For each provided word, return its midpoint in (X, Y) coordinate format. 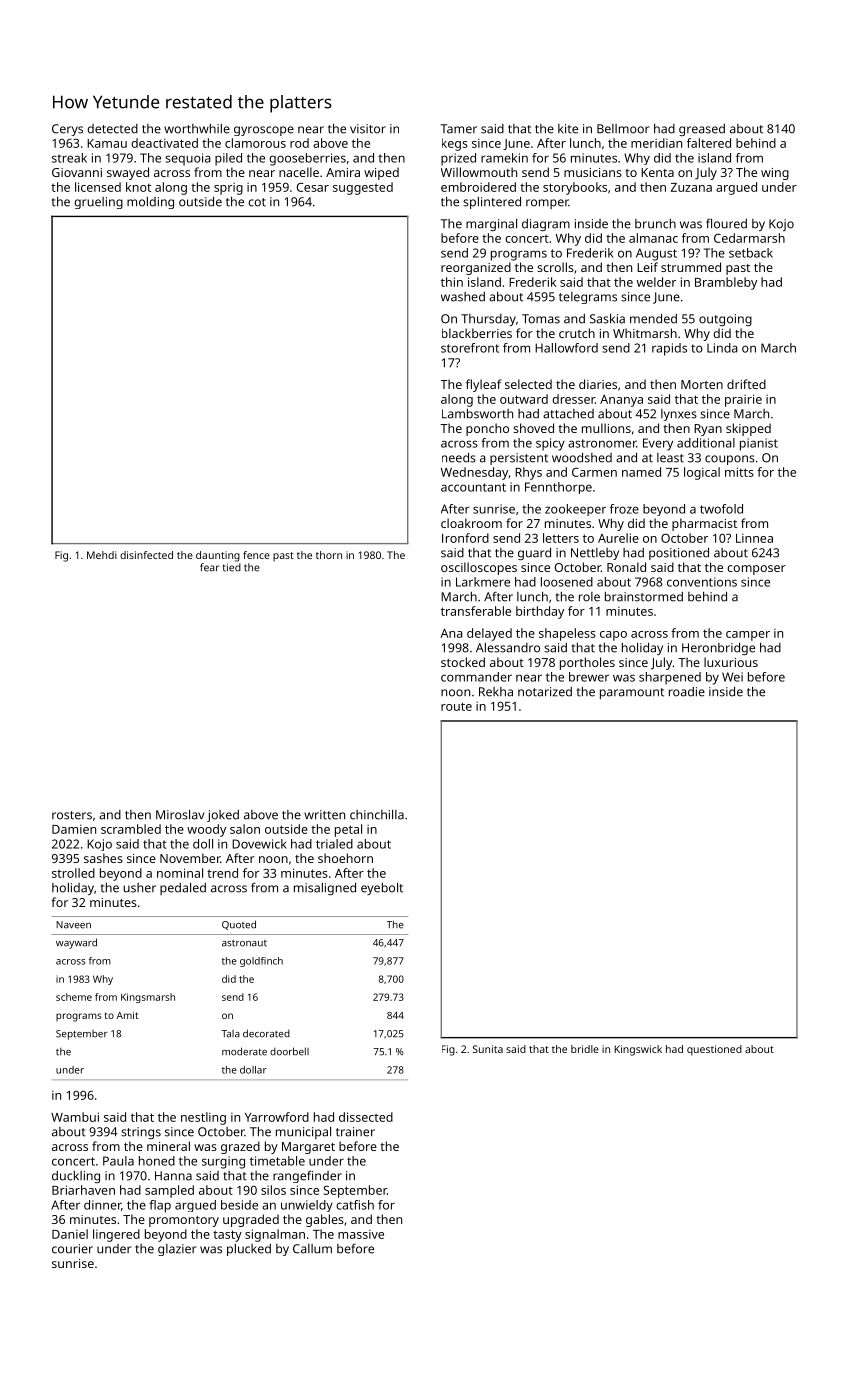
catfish (355, 1205)
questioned (714, 1050)
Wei (732, 677)
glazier (177, 1250)
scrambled (131, 829)
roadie (687, 692)
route (456, 706)
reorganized (476, 268)
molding (150, 203)
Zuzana (691, 187)
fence (256, 555)
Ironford (465, 538)
